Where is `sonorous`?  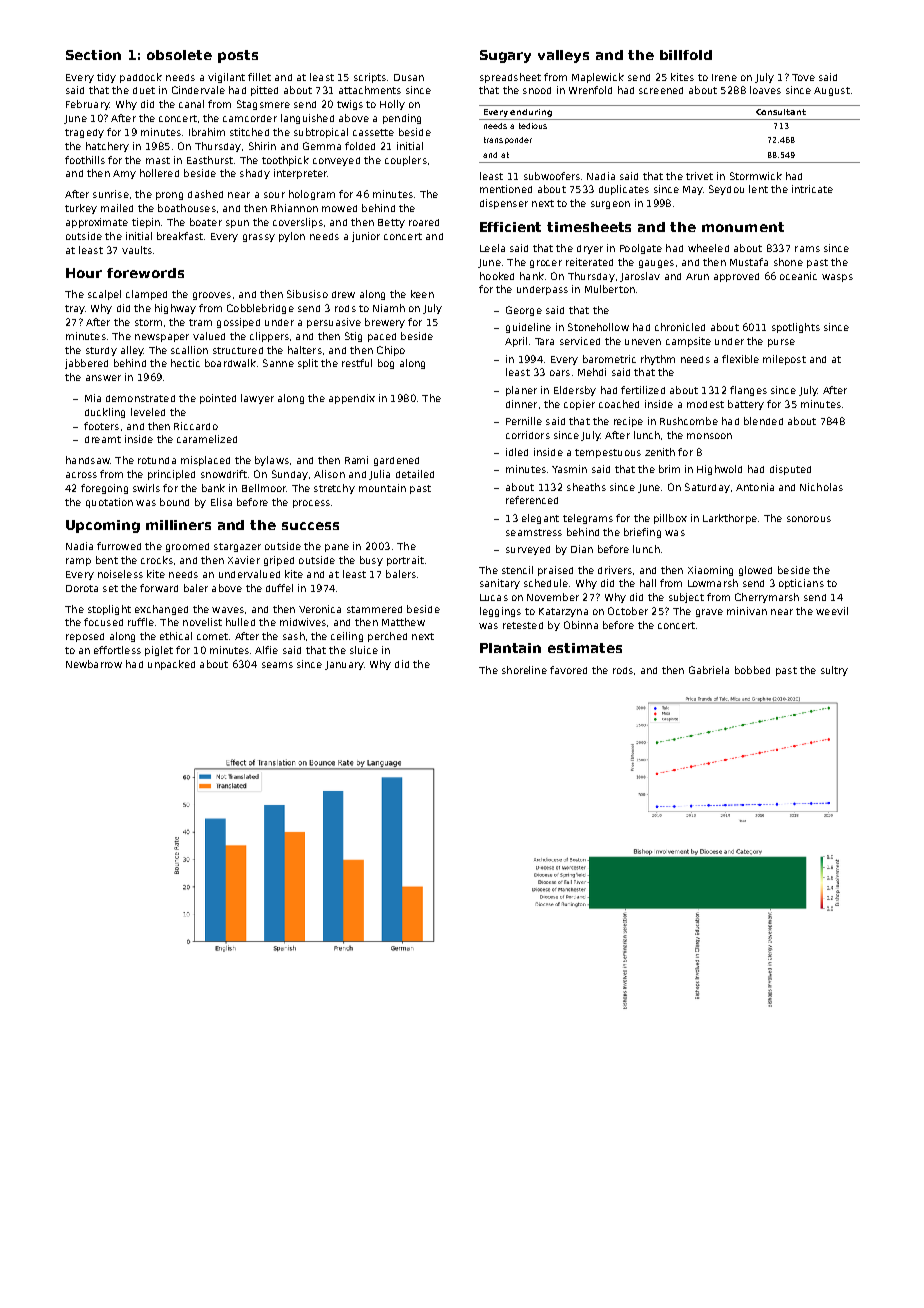
sonorous is located at coordinates (809, 519).
